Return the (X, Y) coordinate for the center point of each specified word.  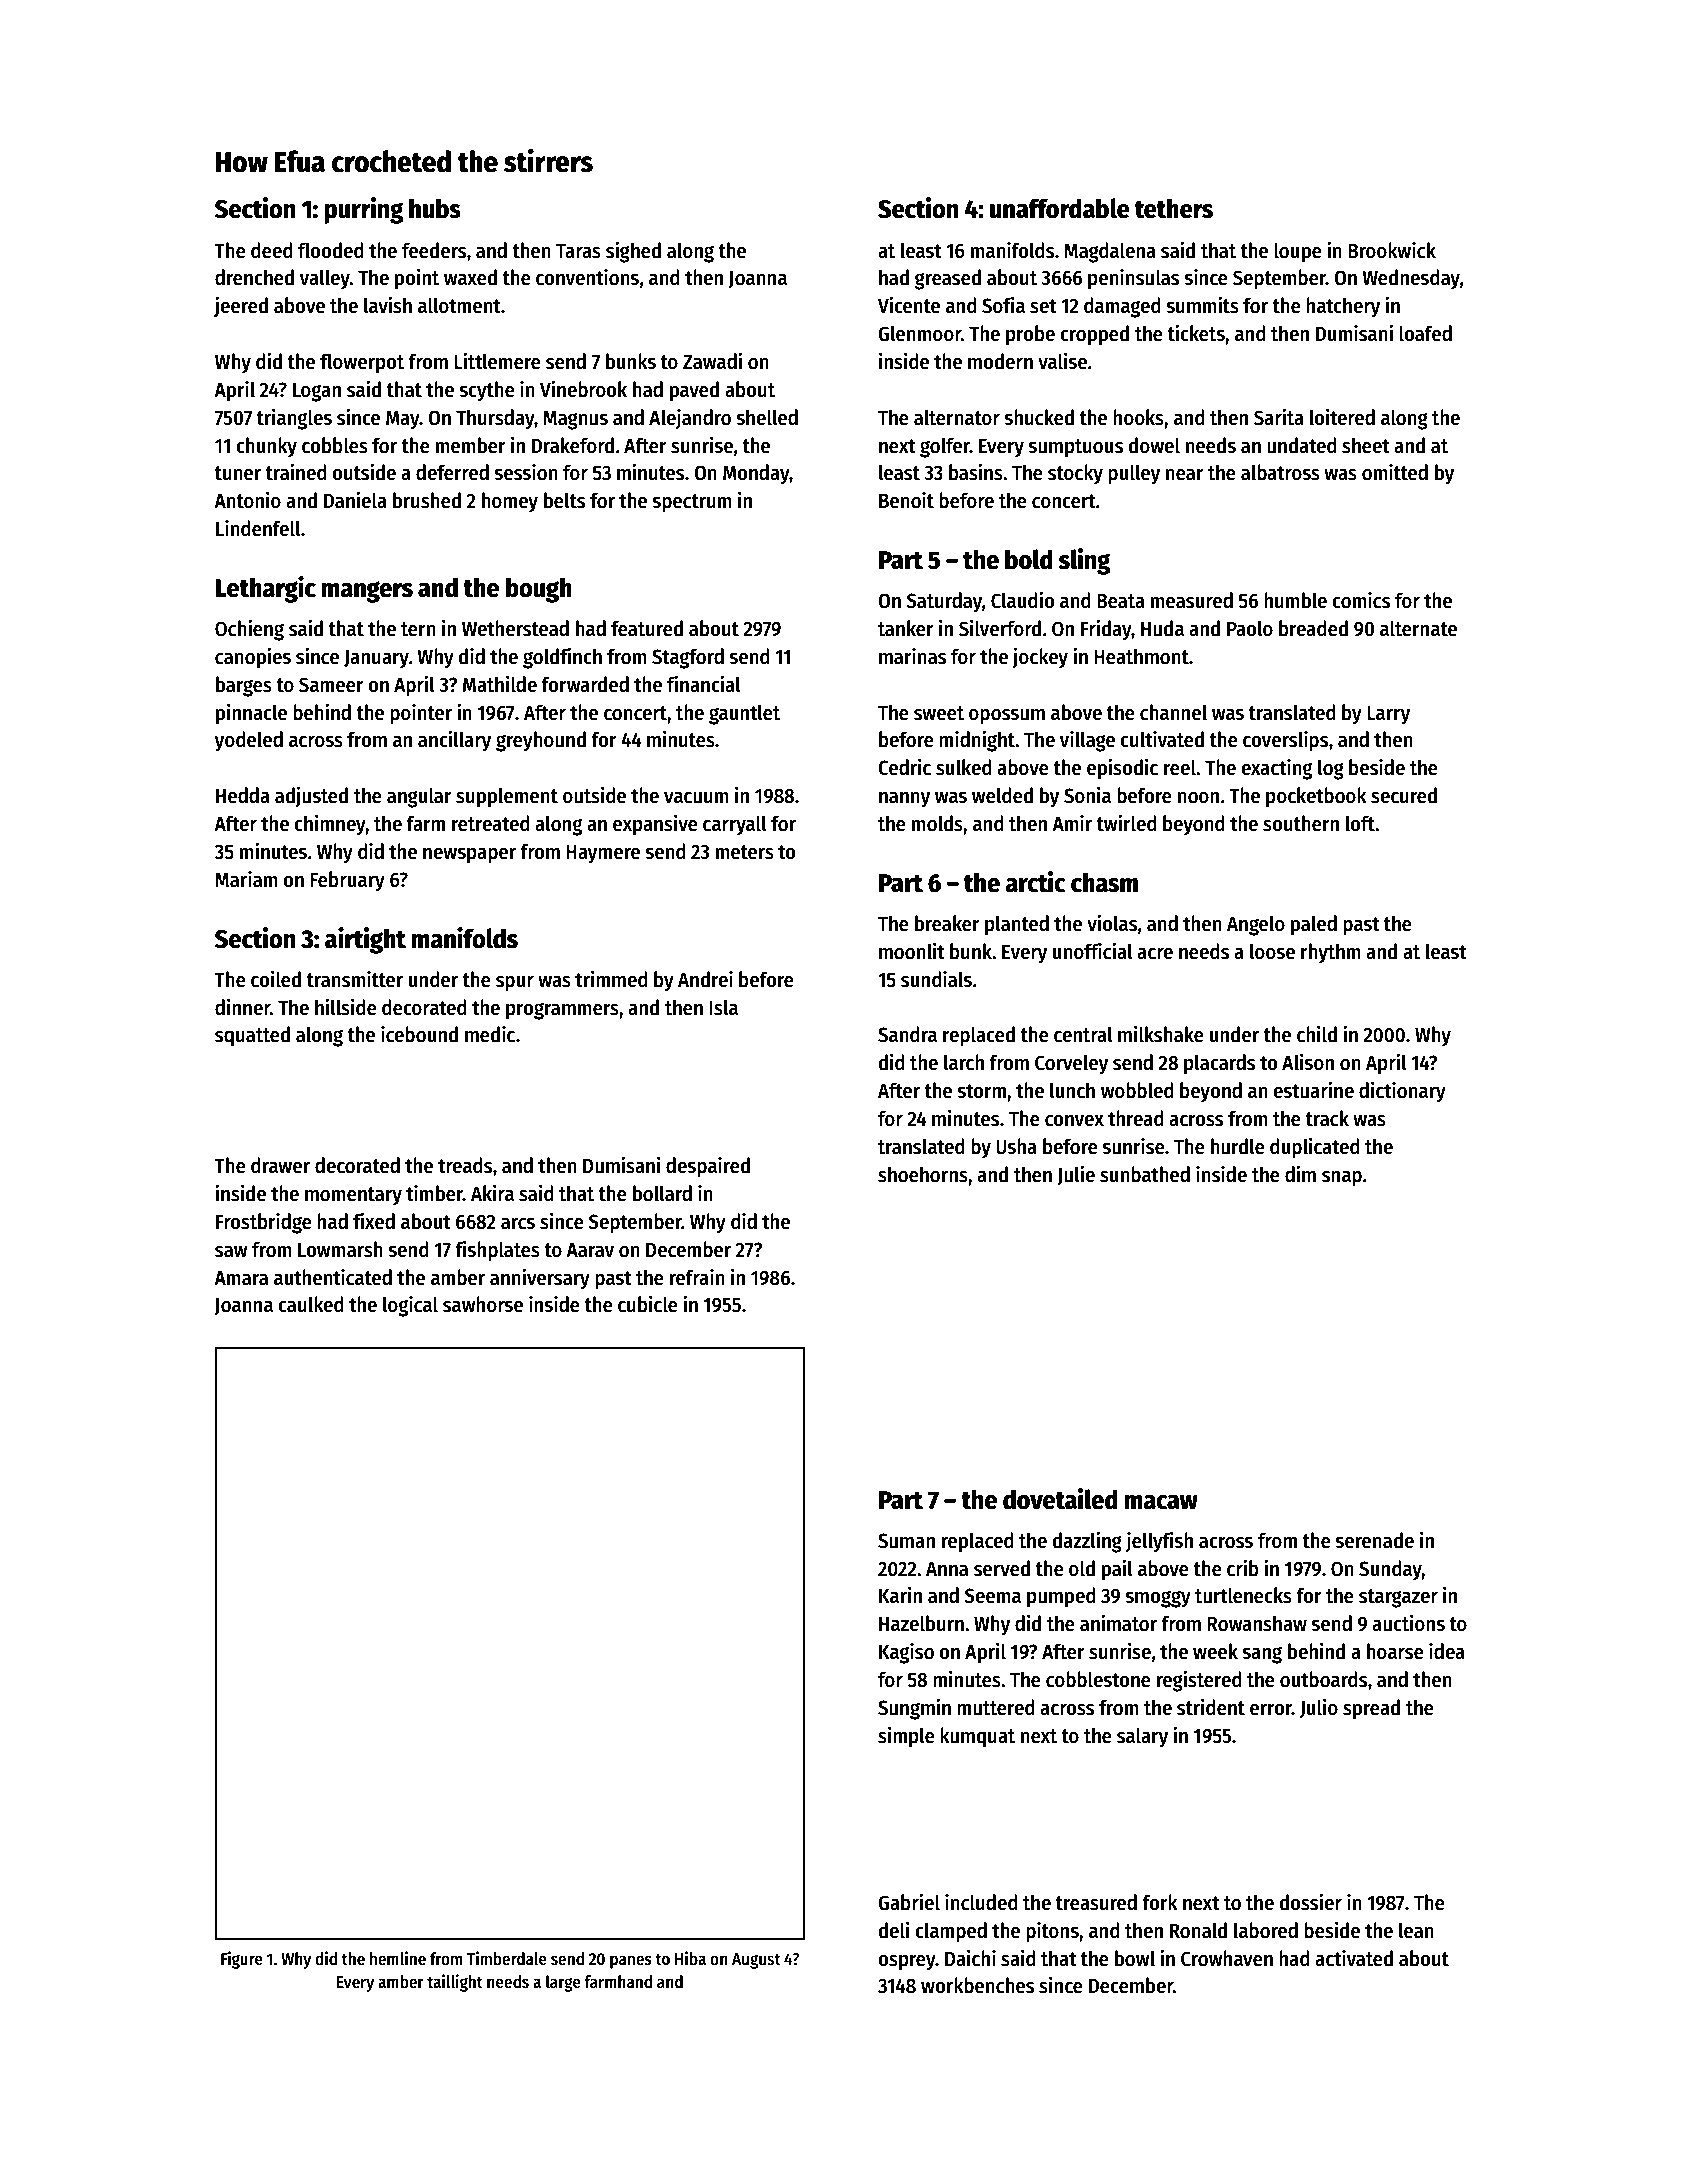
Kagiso (906, 1653)
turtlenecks (1243, 1595)
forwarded (585, 684)
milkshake (1161, 1034)
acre (1155, 953)
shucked (1039, 417)
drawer (280, 1165)
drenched (254, 277)
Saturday (944, 602)
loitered (1342, 417)
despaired (708, 1167)
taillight (455, 1983)
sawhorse (483, 1304)
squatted (252, 1036)
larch (964, 1062)
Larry (1388, 715)
